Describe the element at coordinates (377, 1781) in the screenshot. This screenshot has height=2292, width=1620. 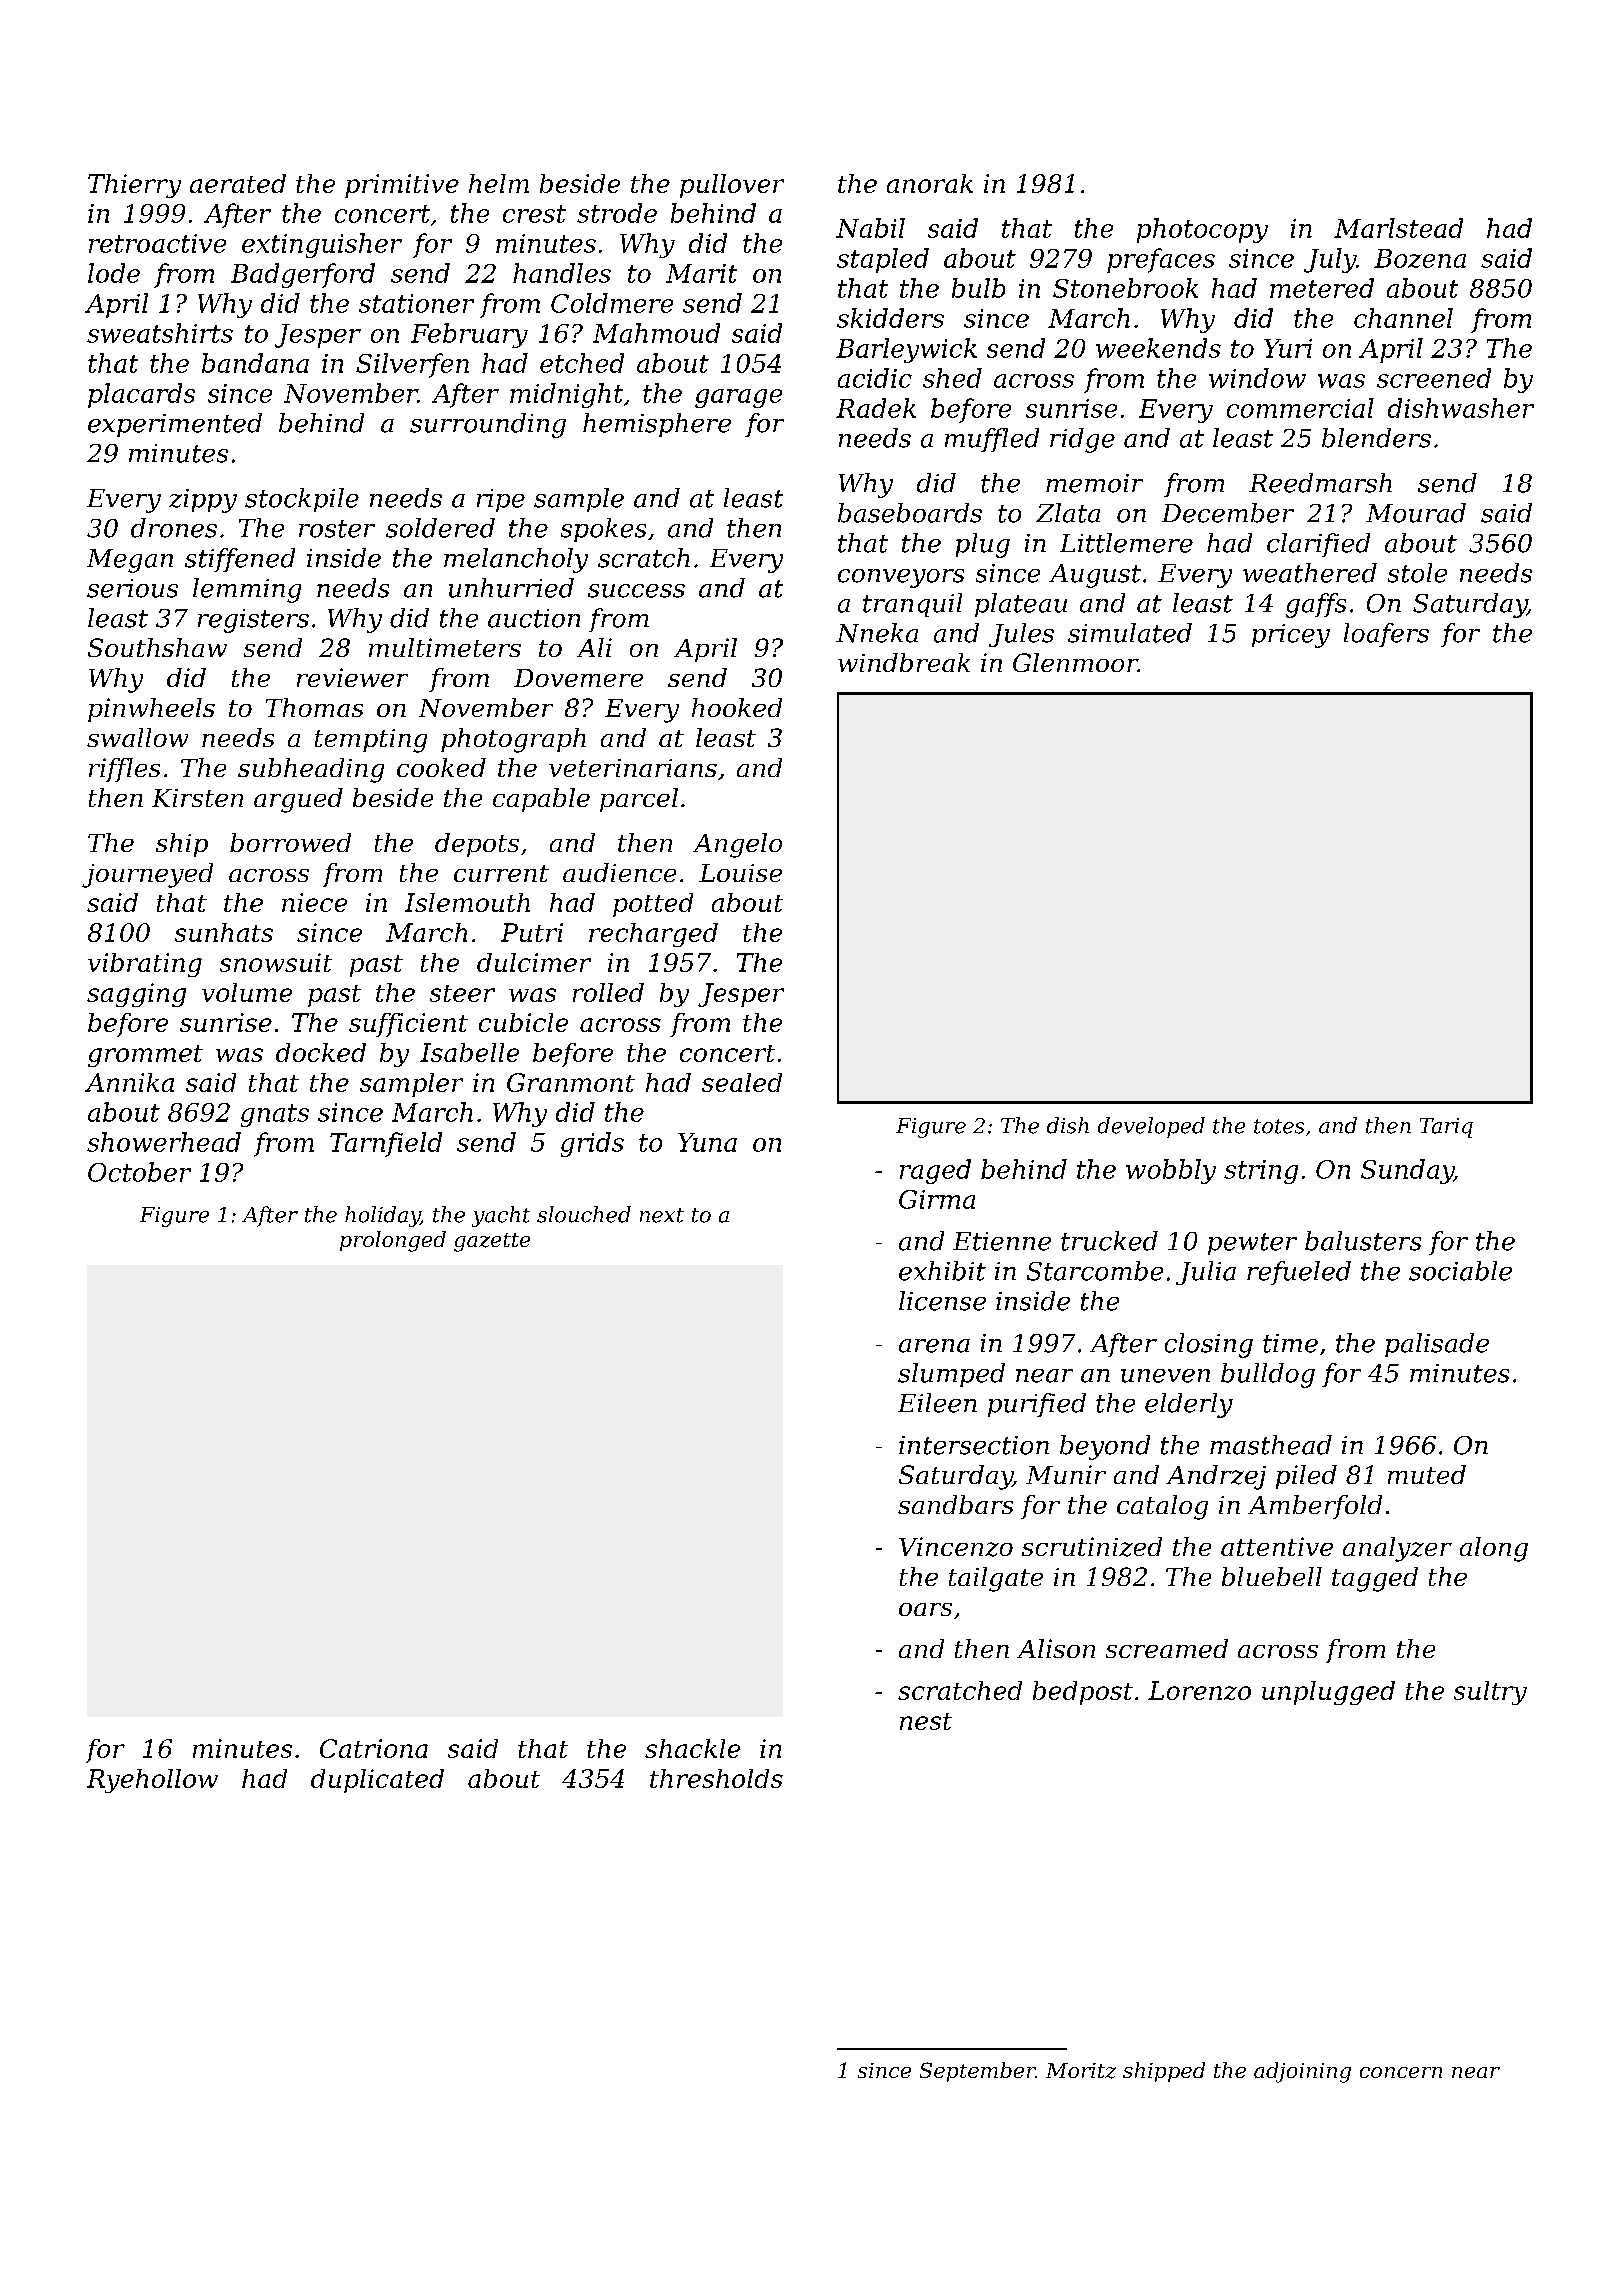
I see `duplicated` at that location.
